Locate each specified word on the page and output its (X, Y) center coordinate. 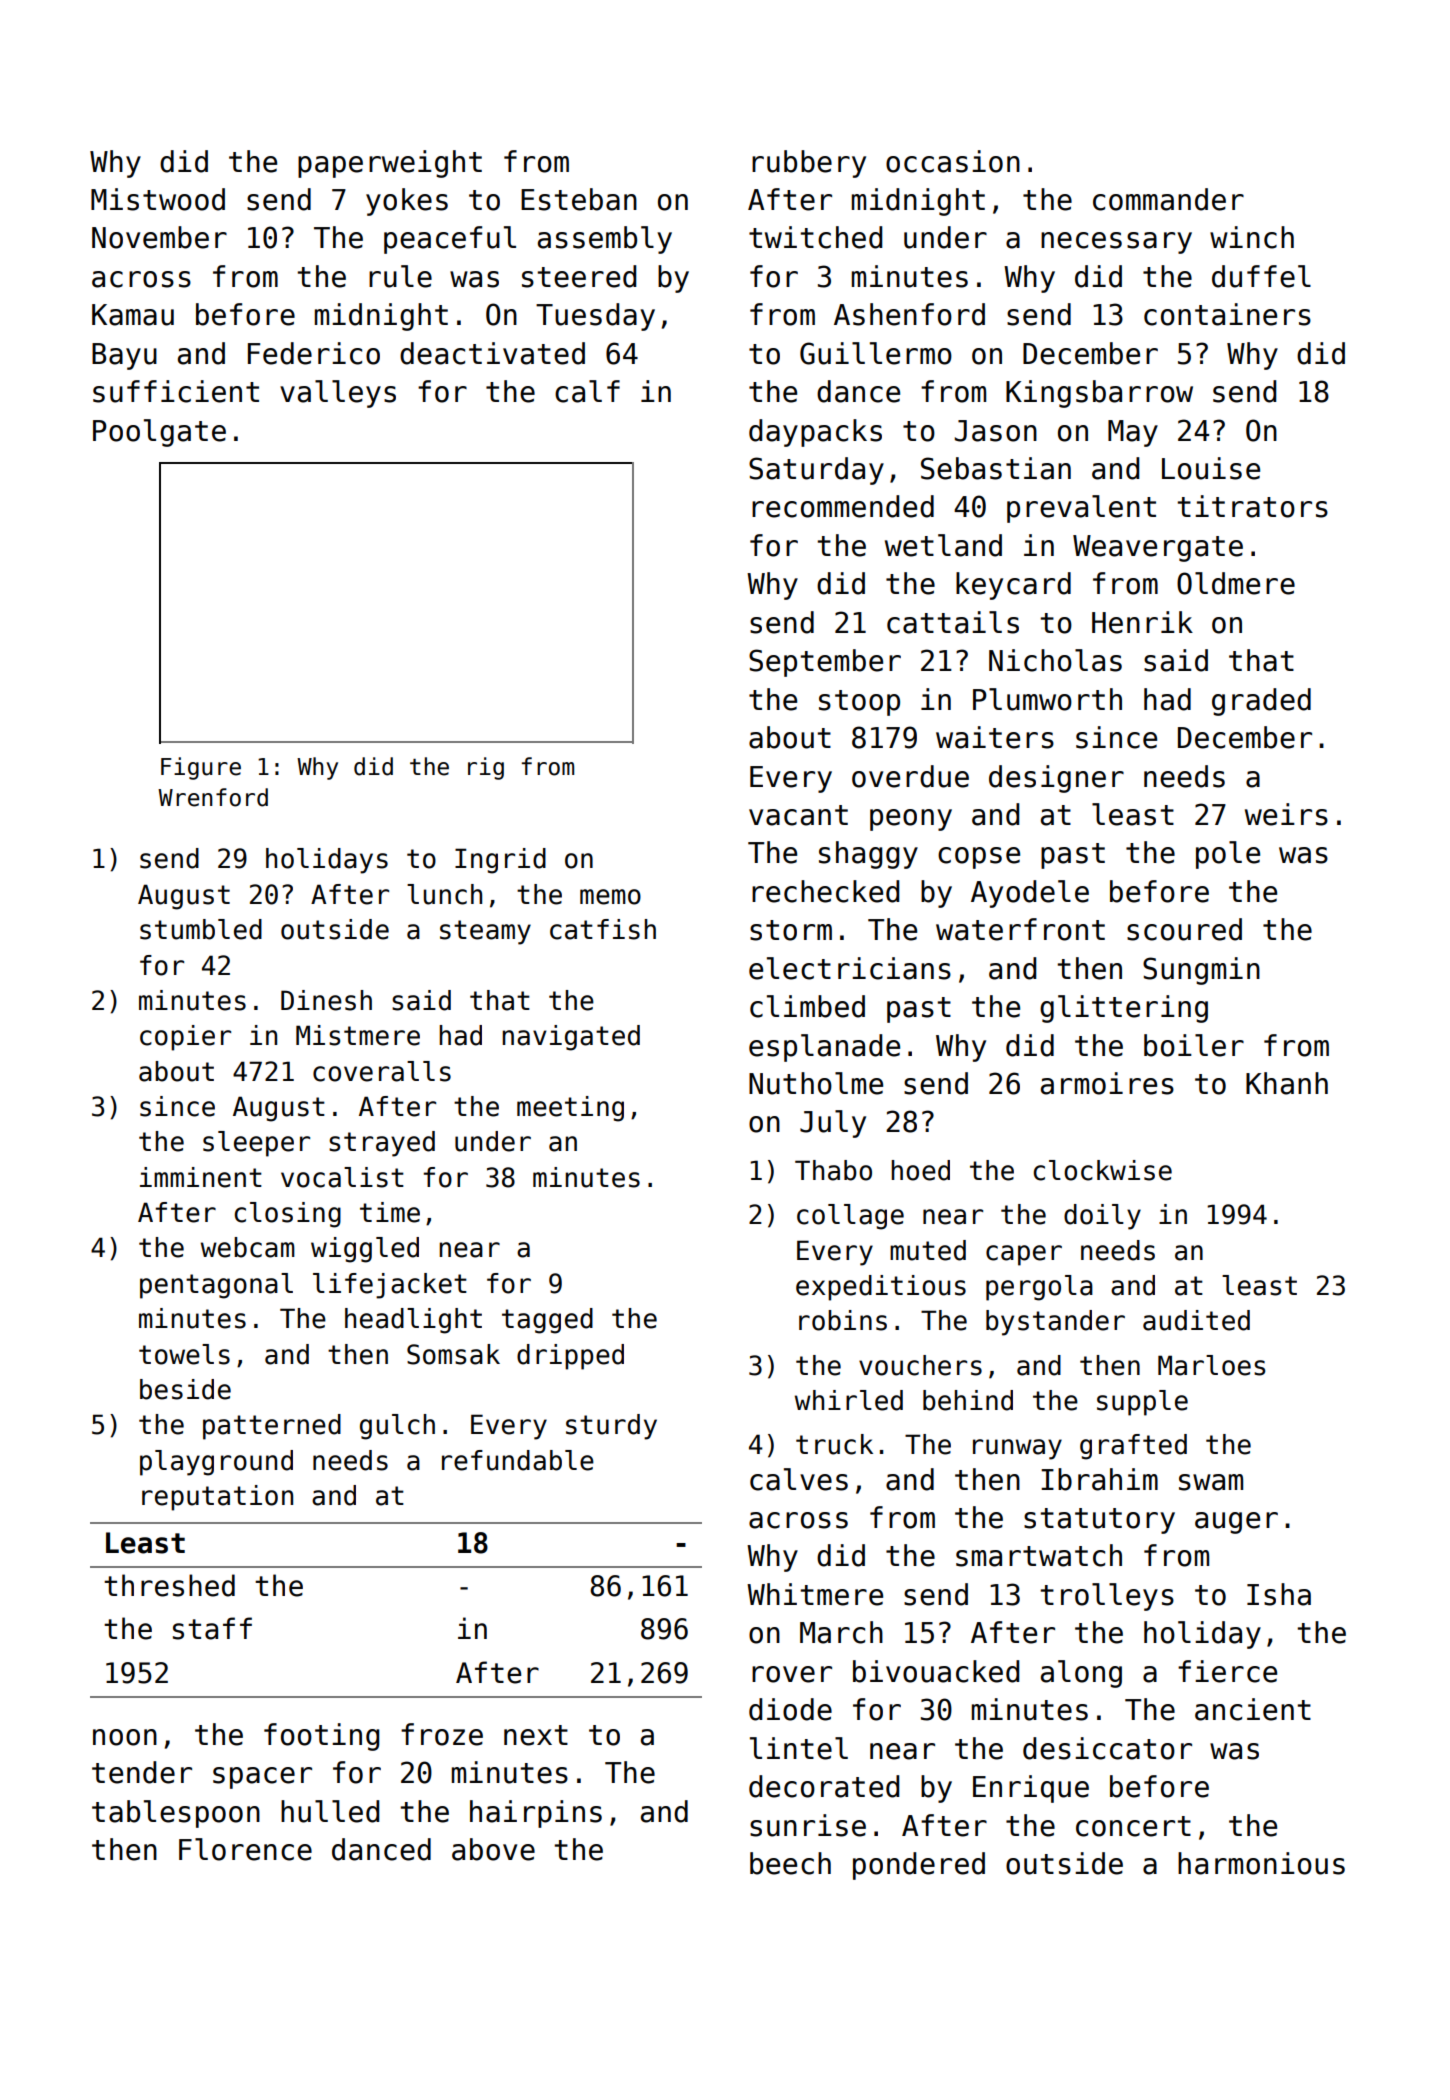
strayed (382, 1144)
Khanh (1287, 1083)
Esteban (579, 199)
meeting (570, 1109)
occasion (953, 161)
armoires (1107, 1083)
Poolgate (159, 433)
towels (184, 1354)
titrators (1252, 506)
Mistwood (158, 199)
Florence (245, 1849)
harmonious (1261, 1863)
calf (587, 391)
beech (790, 1863)
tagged (547, 1321)
